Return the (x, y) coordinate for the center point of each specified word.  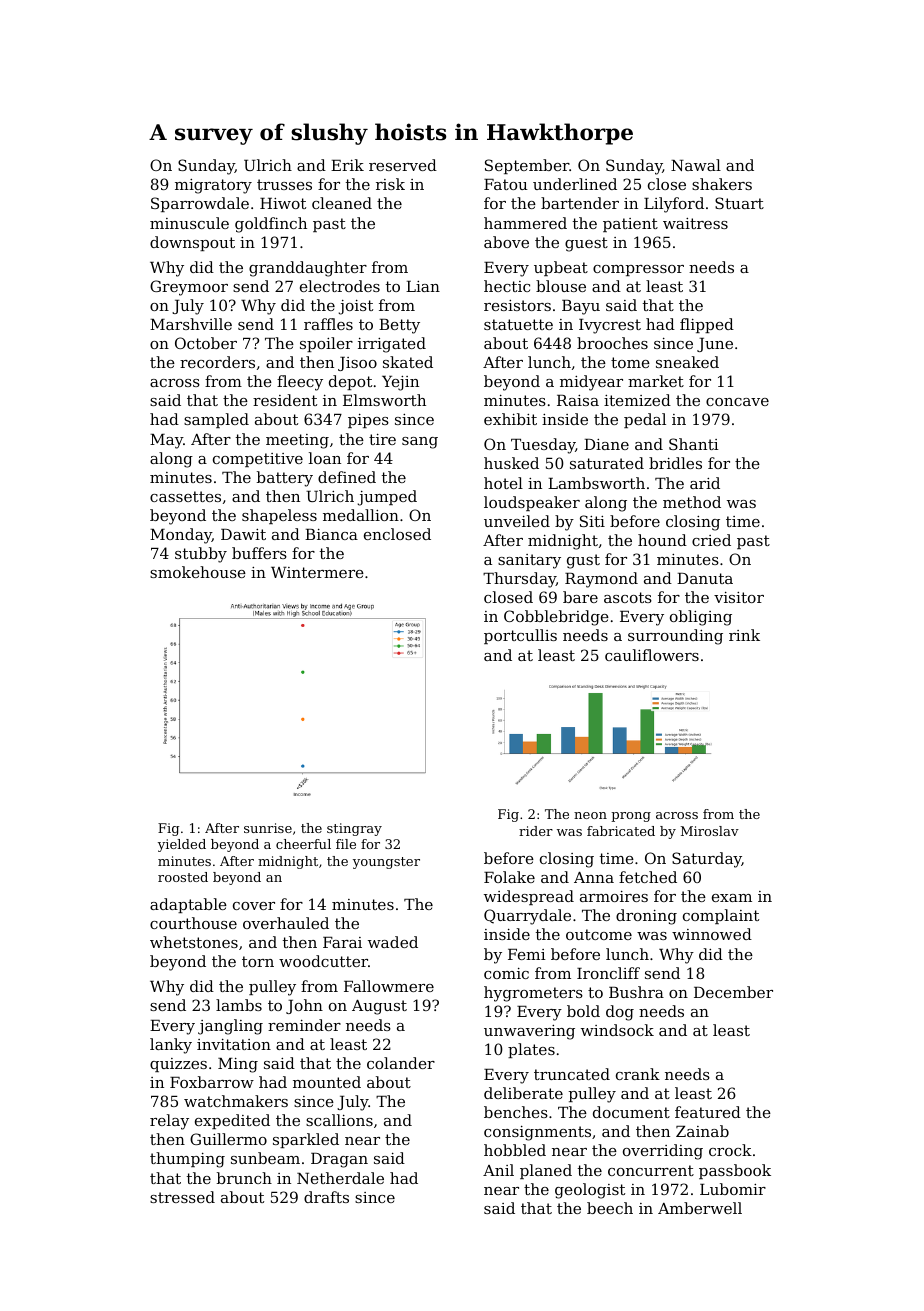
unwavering (529, 1032)
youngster (386, 863)
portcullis (520, 636)
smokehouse (198, 572)
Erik (347, 165)
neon (590, 815)
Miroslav (710, 831)
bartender (580, 203)
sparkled (306, 1140)
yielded (182, 845)
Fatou (506, 184)
